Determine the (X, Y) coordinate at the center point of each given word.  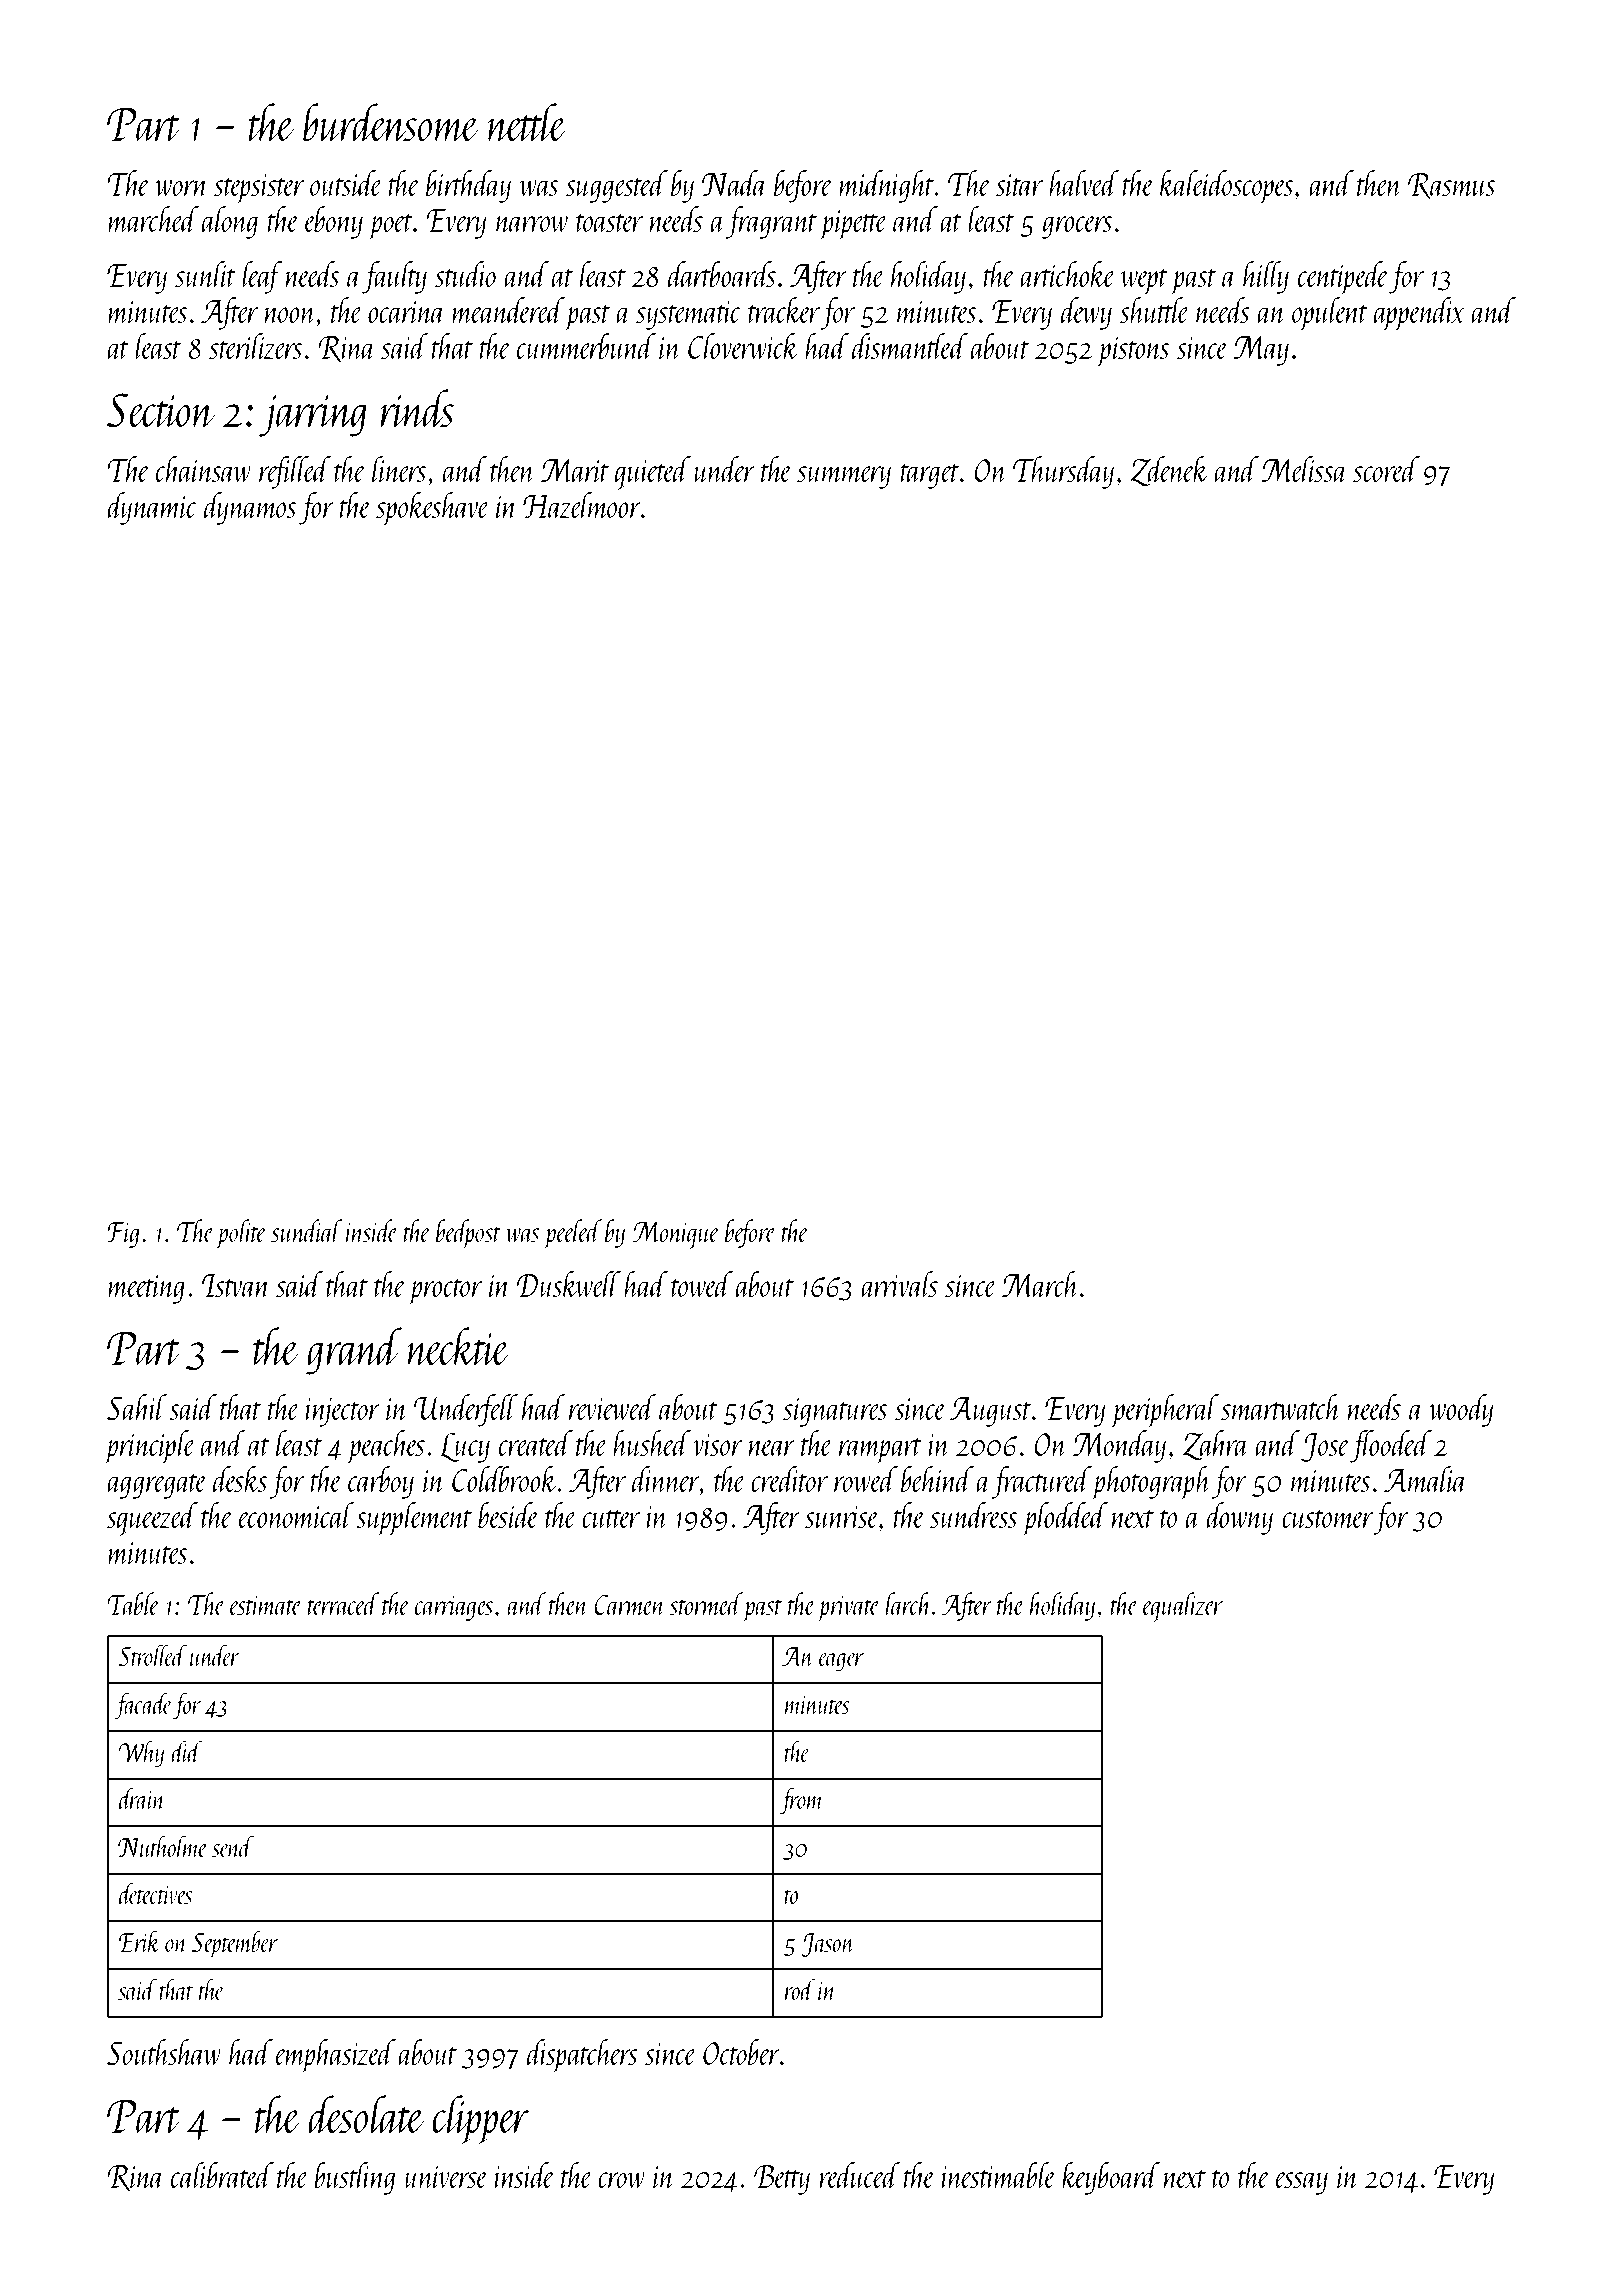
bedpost (468, 1234)
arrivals (899, 1284)
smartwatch (1281, 1407)
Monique (675, 1235)
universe (446, 2177)
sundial (306, 1230)
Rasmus (1451, 186)
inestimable (998, 2175)
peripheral (1165, 1411)
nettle (527, 122)
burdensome (391, 122)
